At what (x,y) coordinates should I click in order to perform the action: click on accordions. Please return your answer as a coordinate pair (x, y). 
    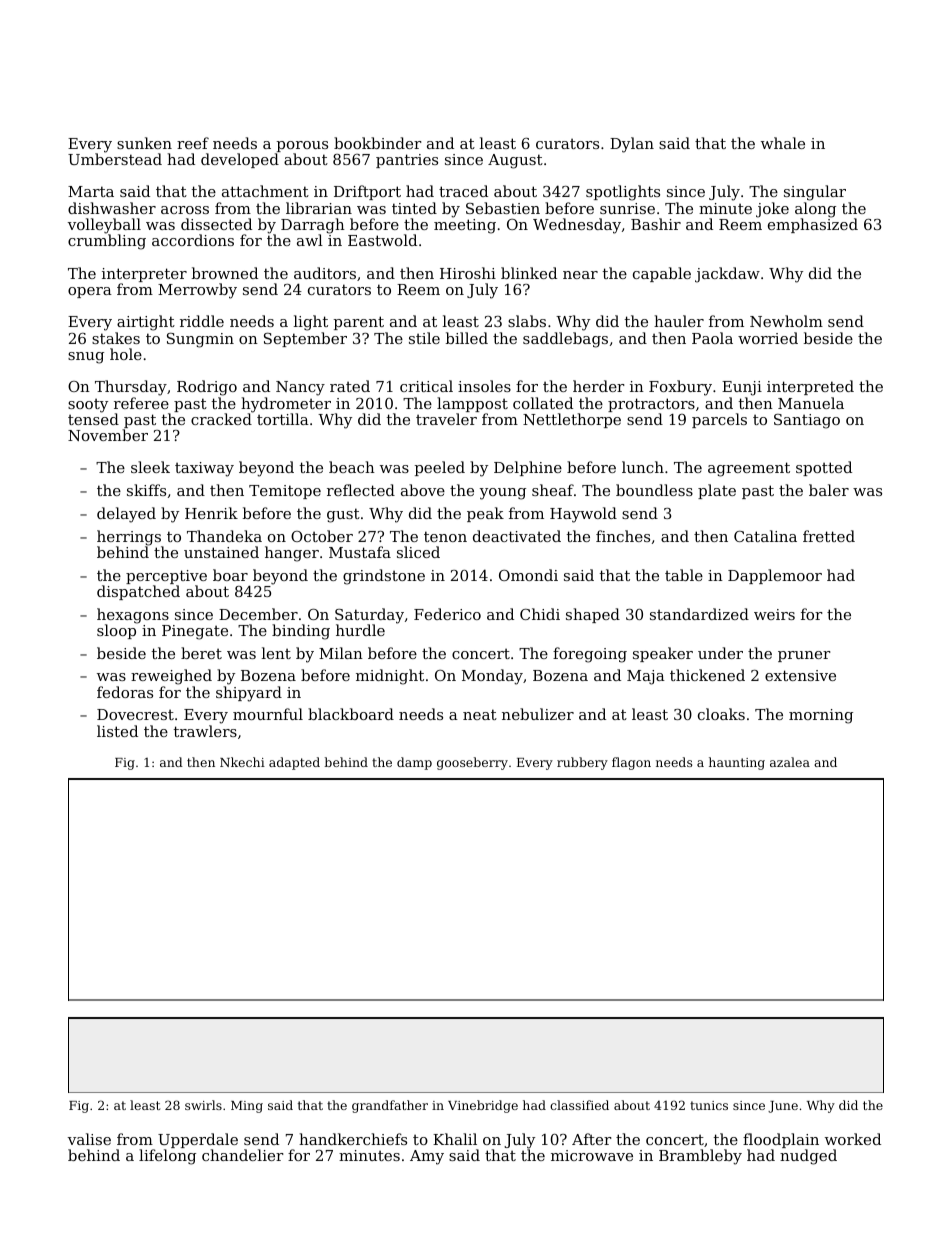
    Looking at the image, I should click on (193, 240).
